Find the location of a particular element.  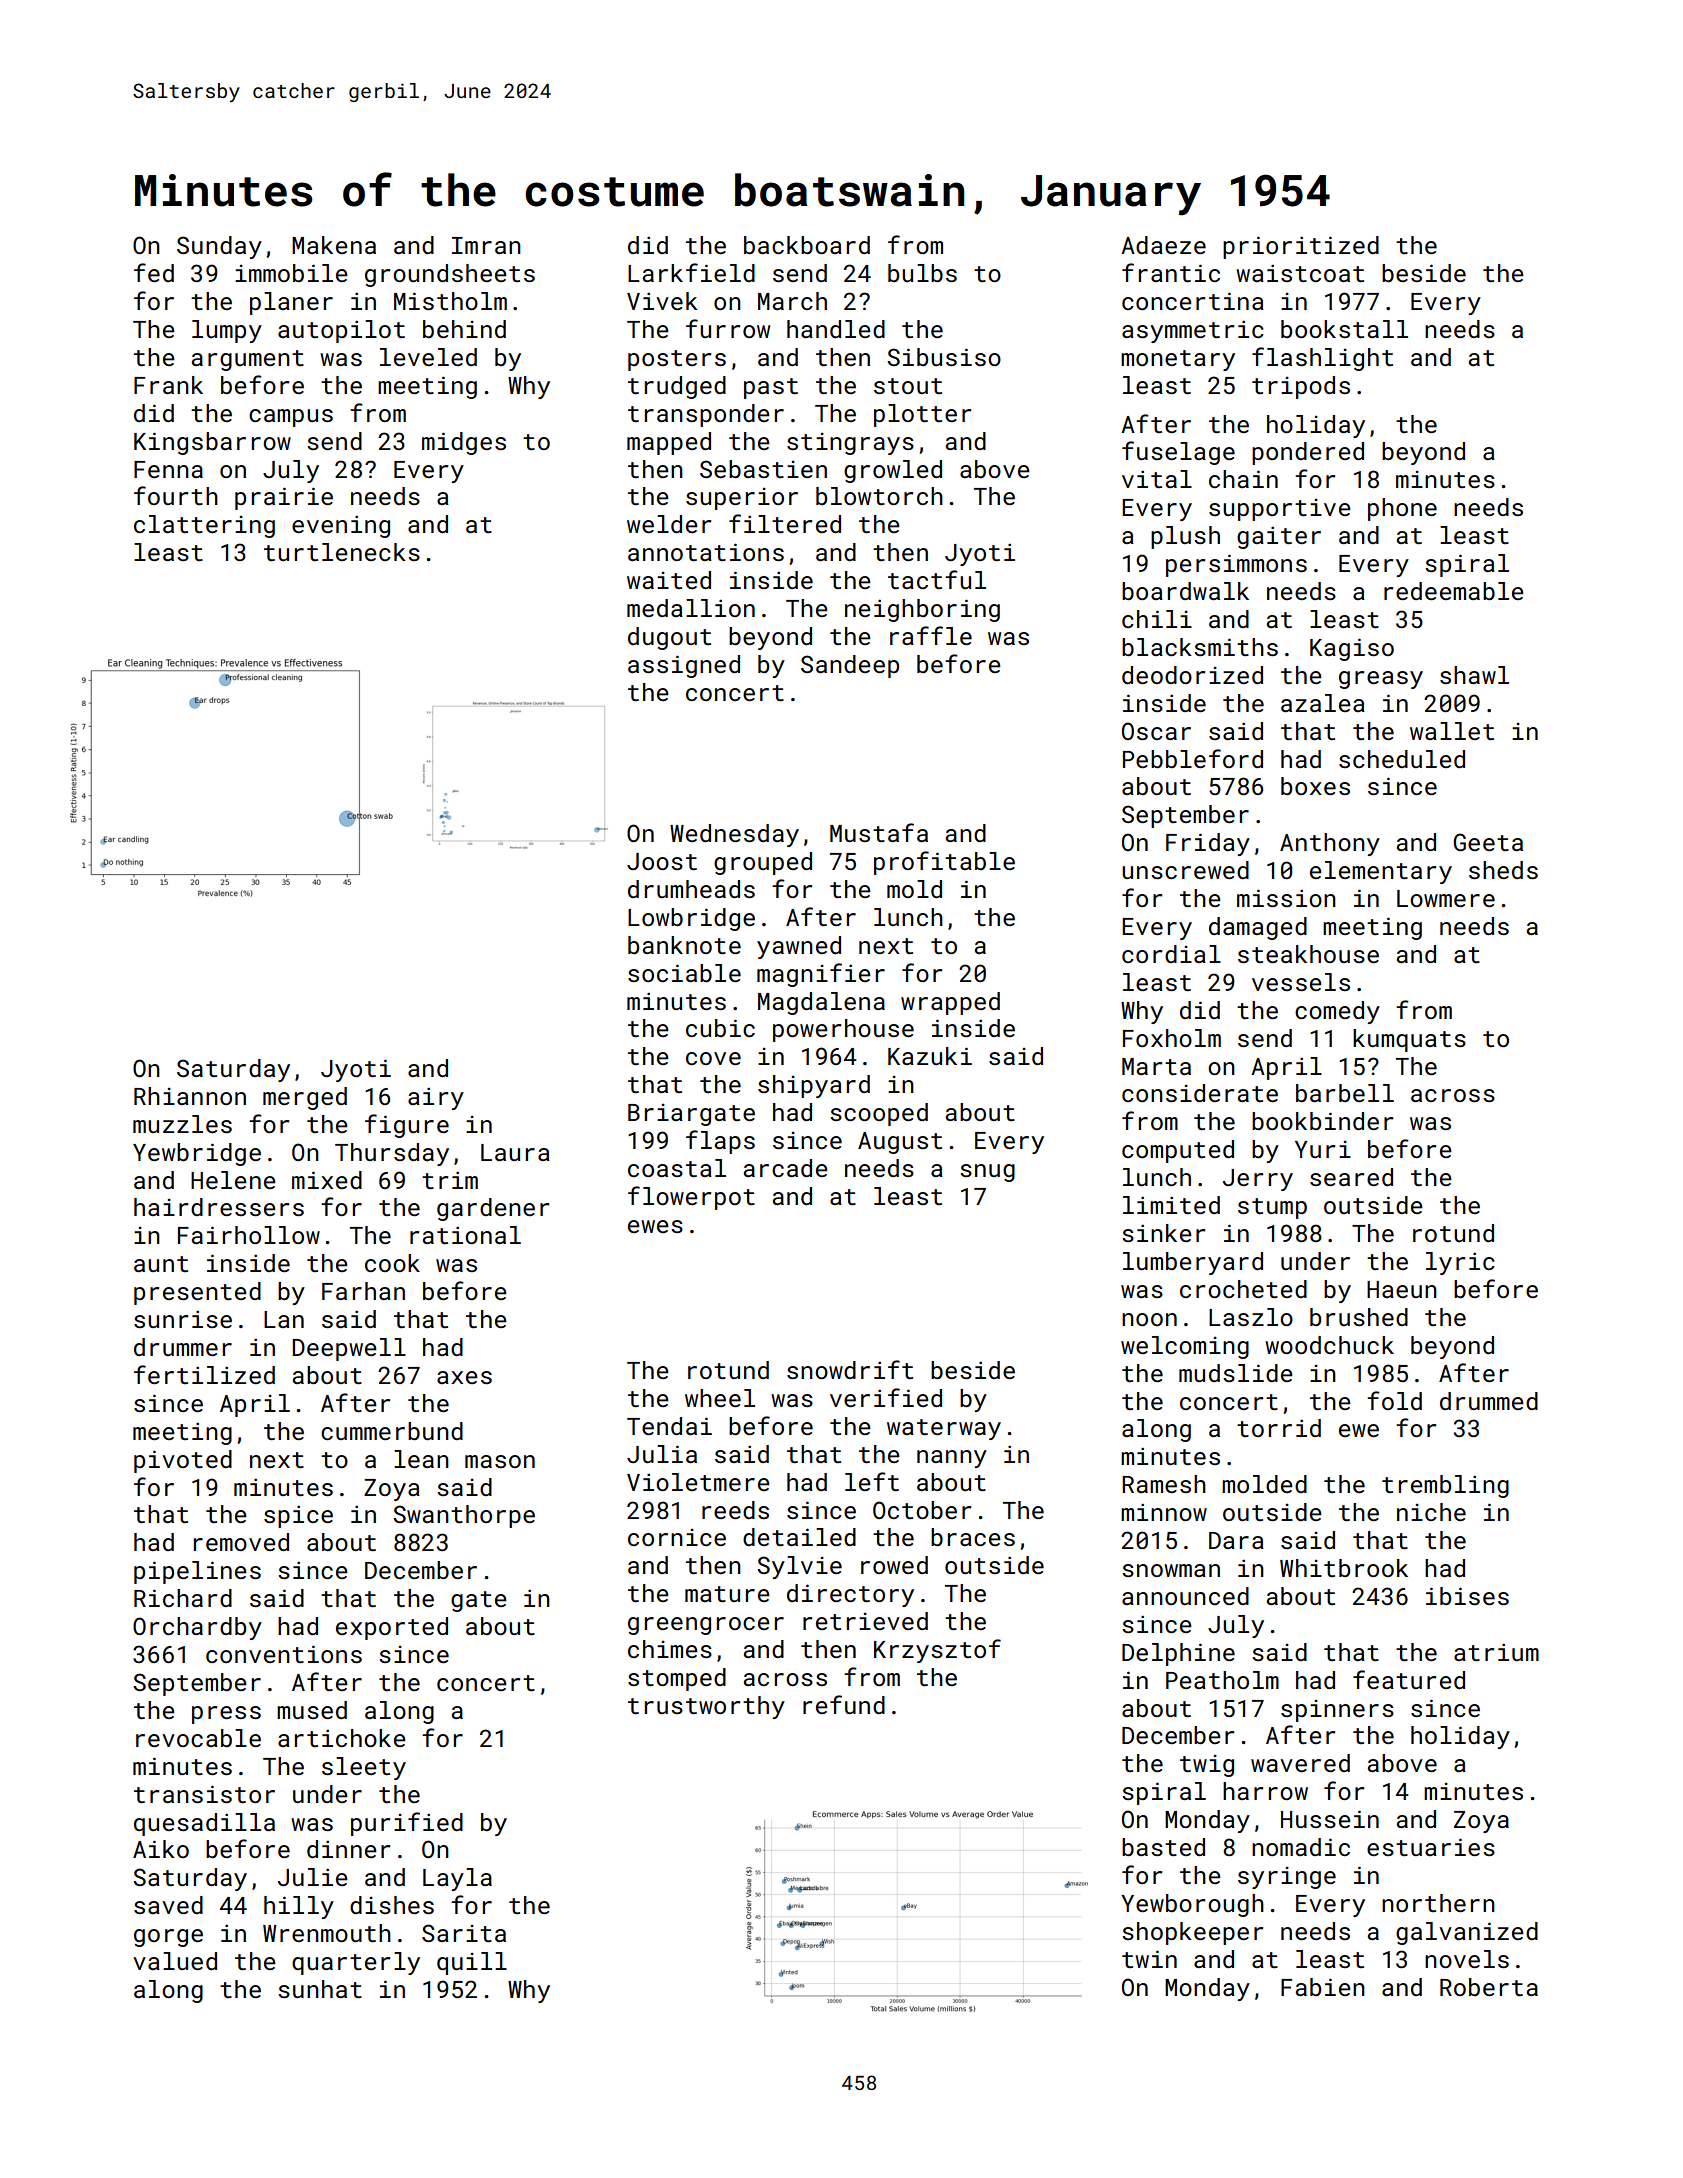

bookstall is located at coordinates (1344, 329).
